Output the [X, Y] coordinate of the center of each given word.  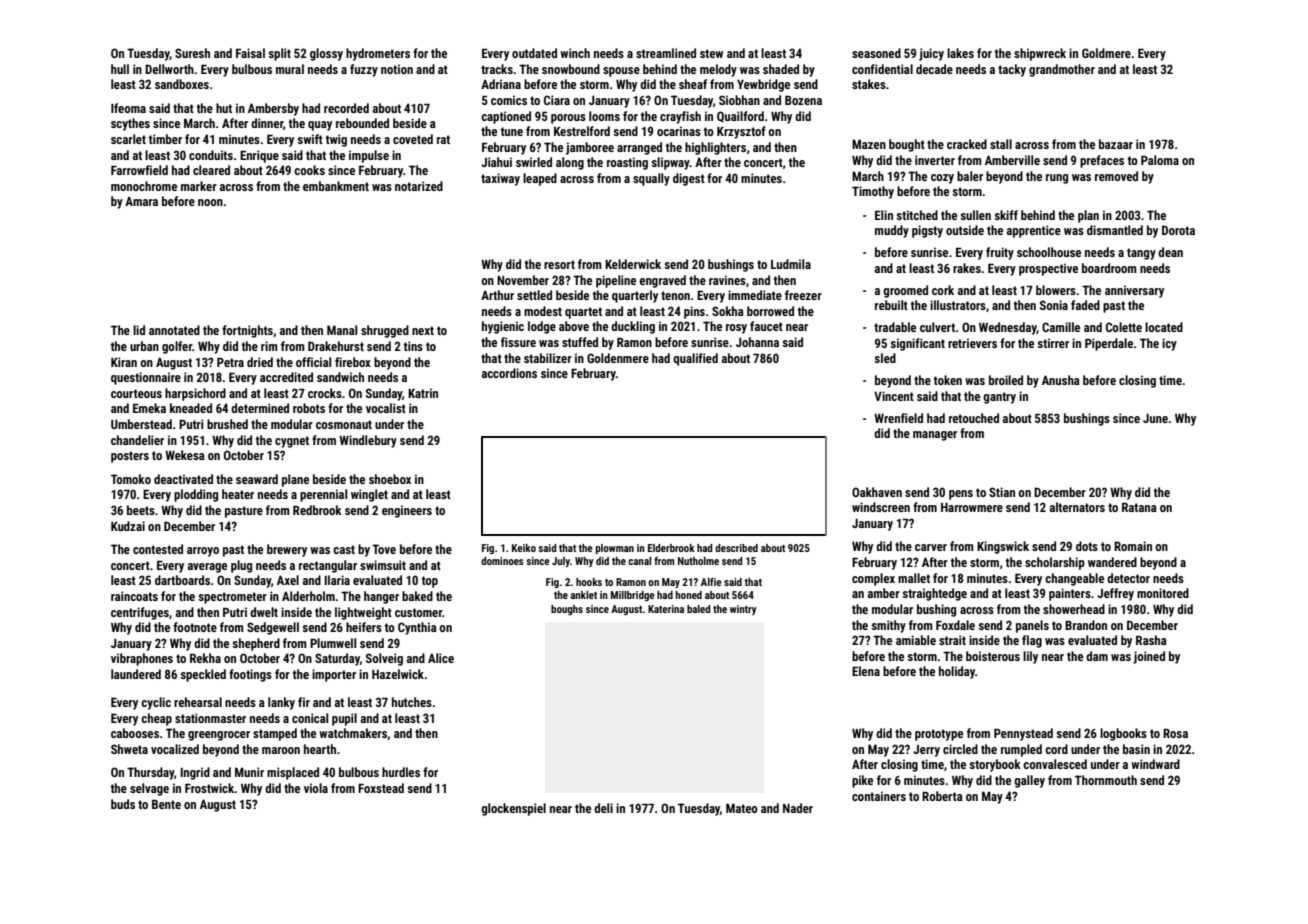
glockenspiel [513, 809]
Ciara [557, 100]
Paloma [1160, 160]
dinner [267, 123]
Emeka [149, 408]
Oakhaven [877, 492]
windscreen [881, 507]
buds [123, 804]
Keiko [524, 548]
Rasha [1151, 640]
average [207, 568]
